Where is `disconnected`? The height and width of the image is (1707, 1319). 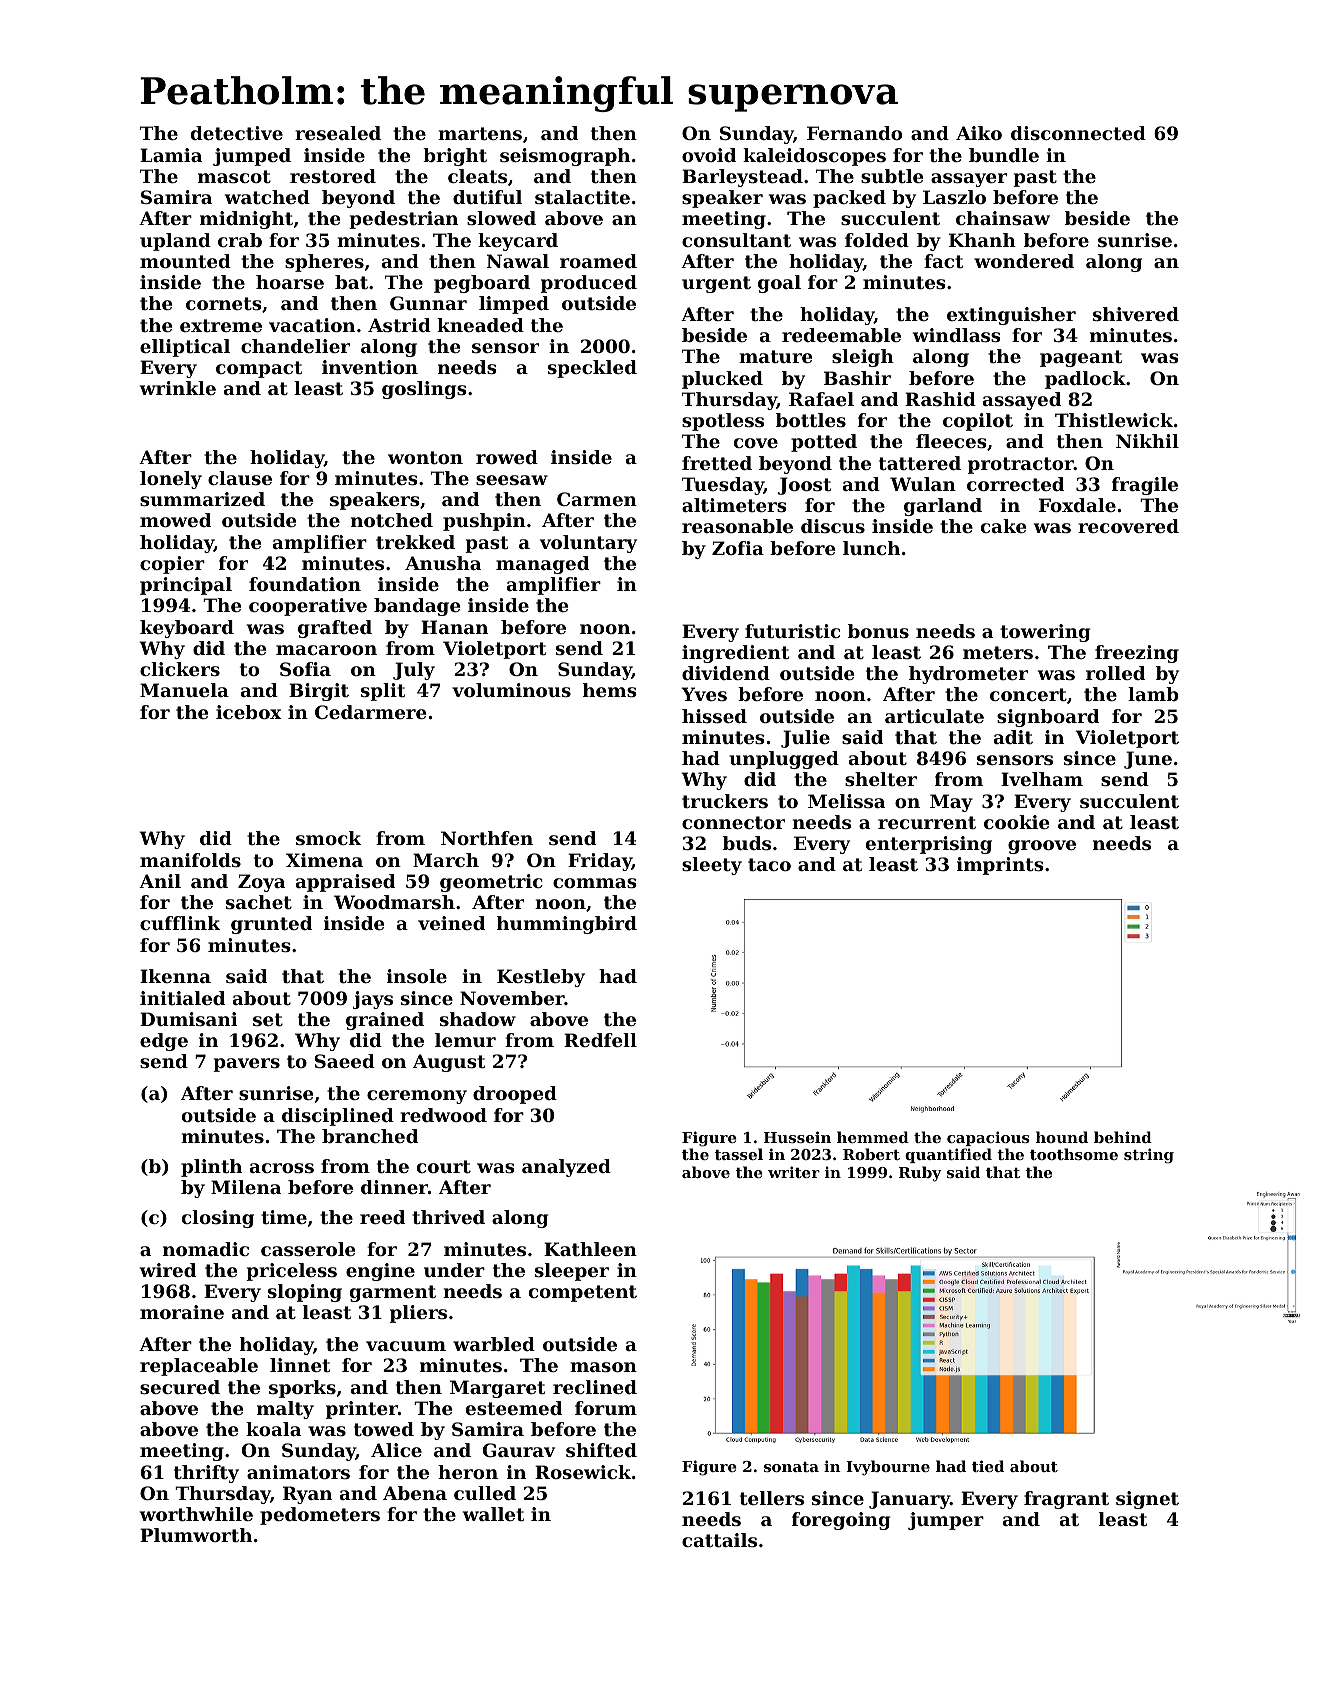 disconnected is located at coordinates (1078, 133).
